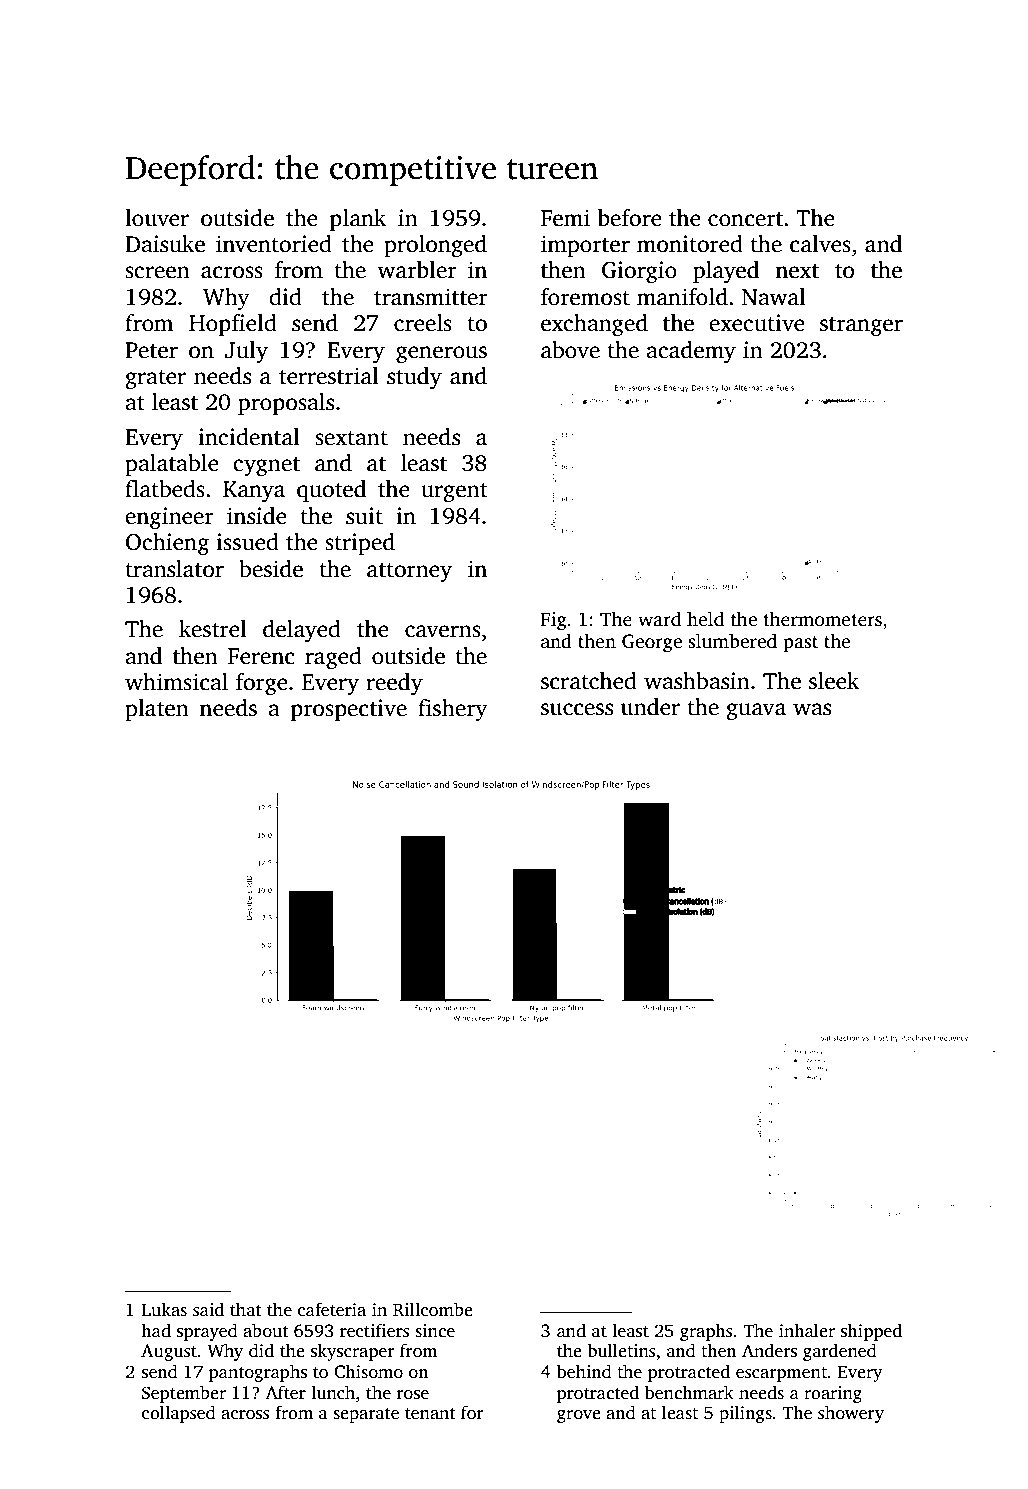 This image has height=1489, width=1028. I want to click on delayed, so click(302, 631).
